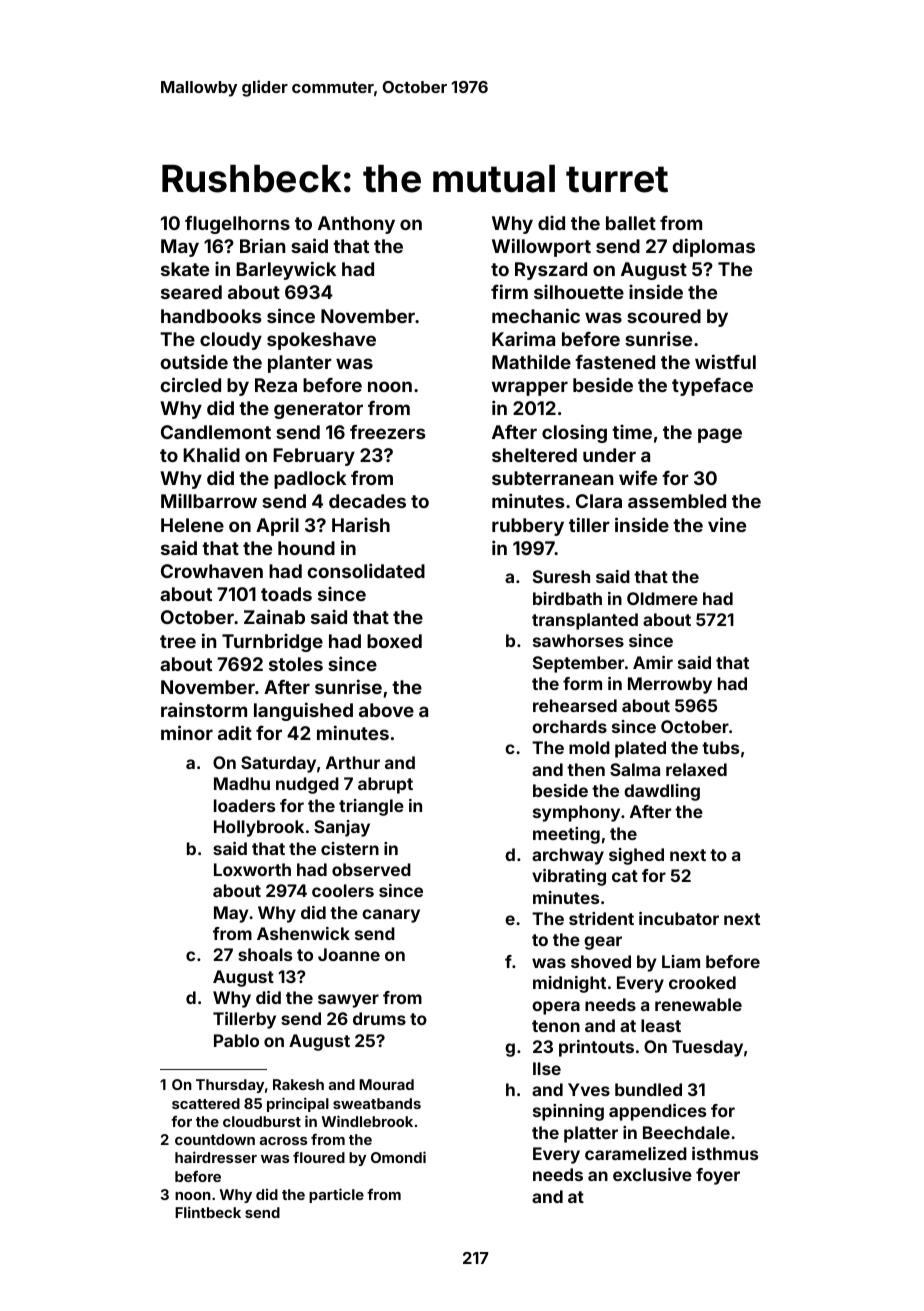 The width and height of the screenshot is (924, 1311). What do you see at coordinates (237, 225) in the screenshot?
I see `flugelhorns` at bounding box center [237, 225].
